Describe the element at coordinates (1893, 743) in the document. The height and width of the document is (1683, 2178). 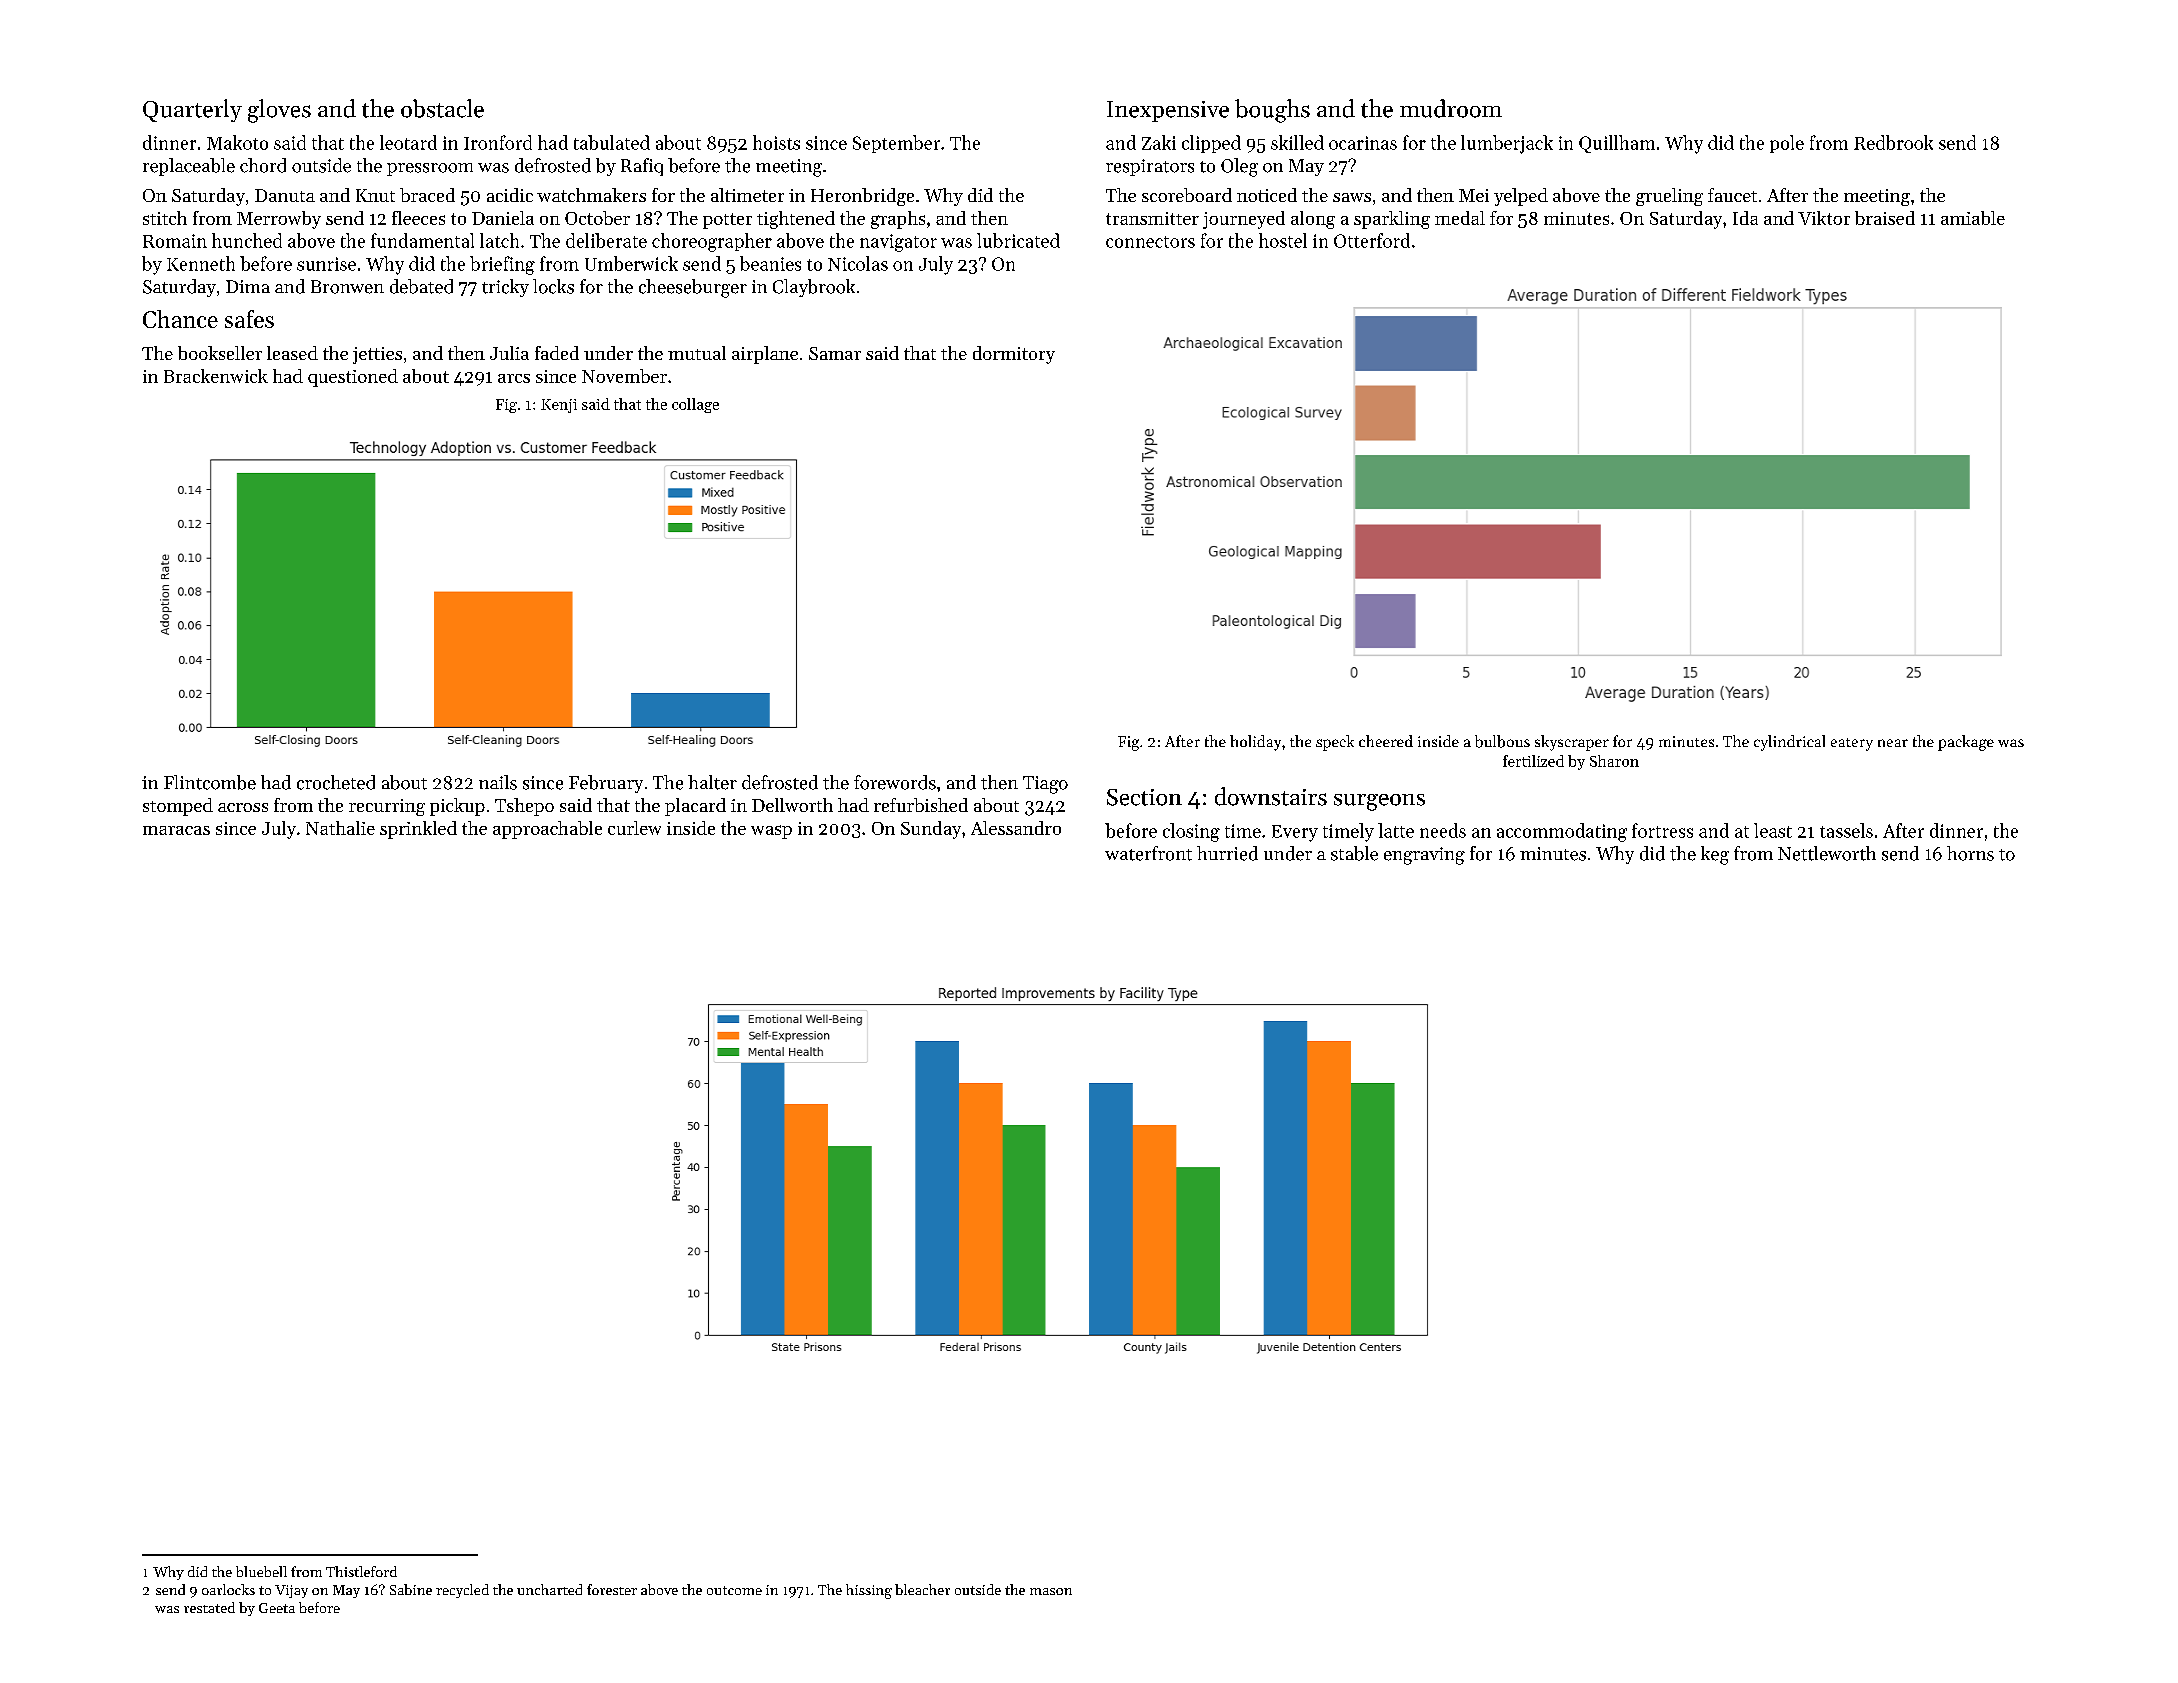
I see `near` at that location.
